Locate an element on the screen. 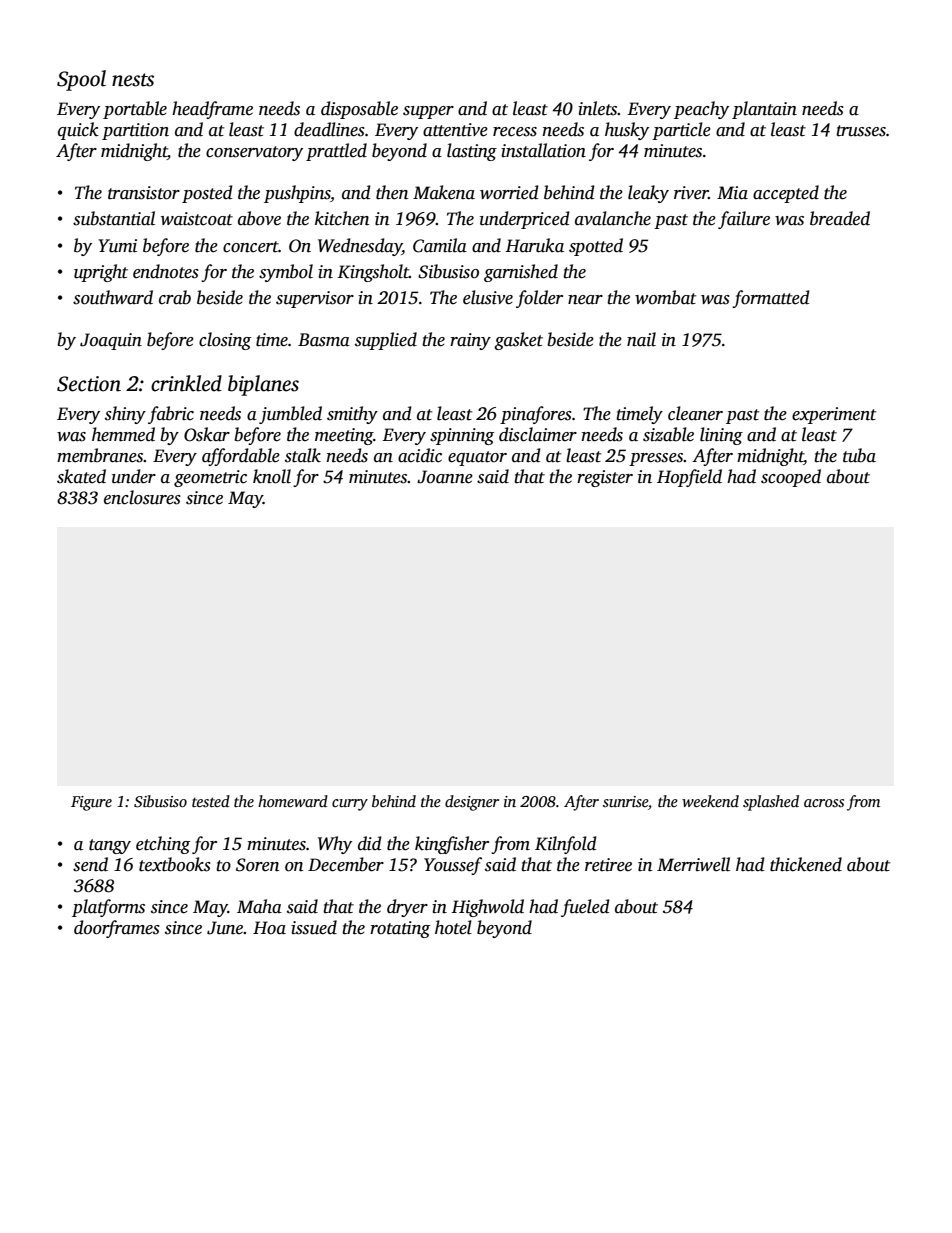 The width and height of the screenshot is (952, 1233). doorframes is located at coordinates (117, 929).
